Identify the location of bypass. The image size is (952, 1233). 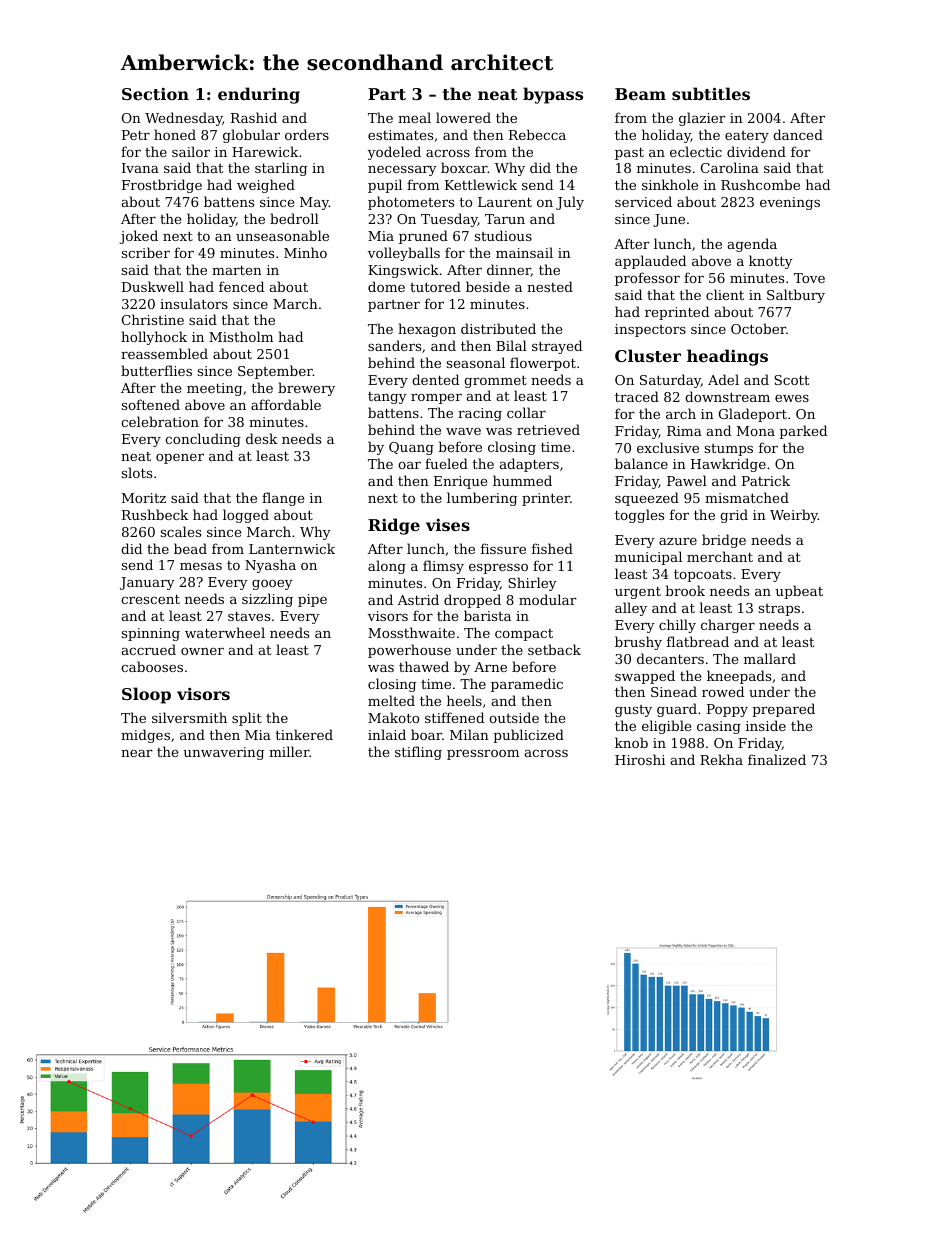
(553, 95).
